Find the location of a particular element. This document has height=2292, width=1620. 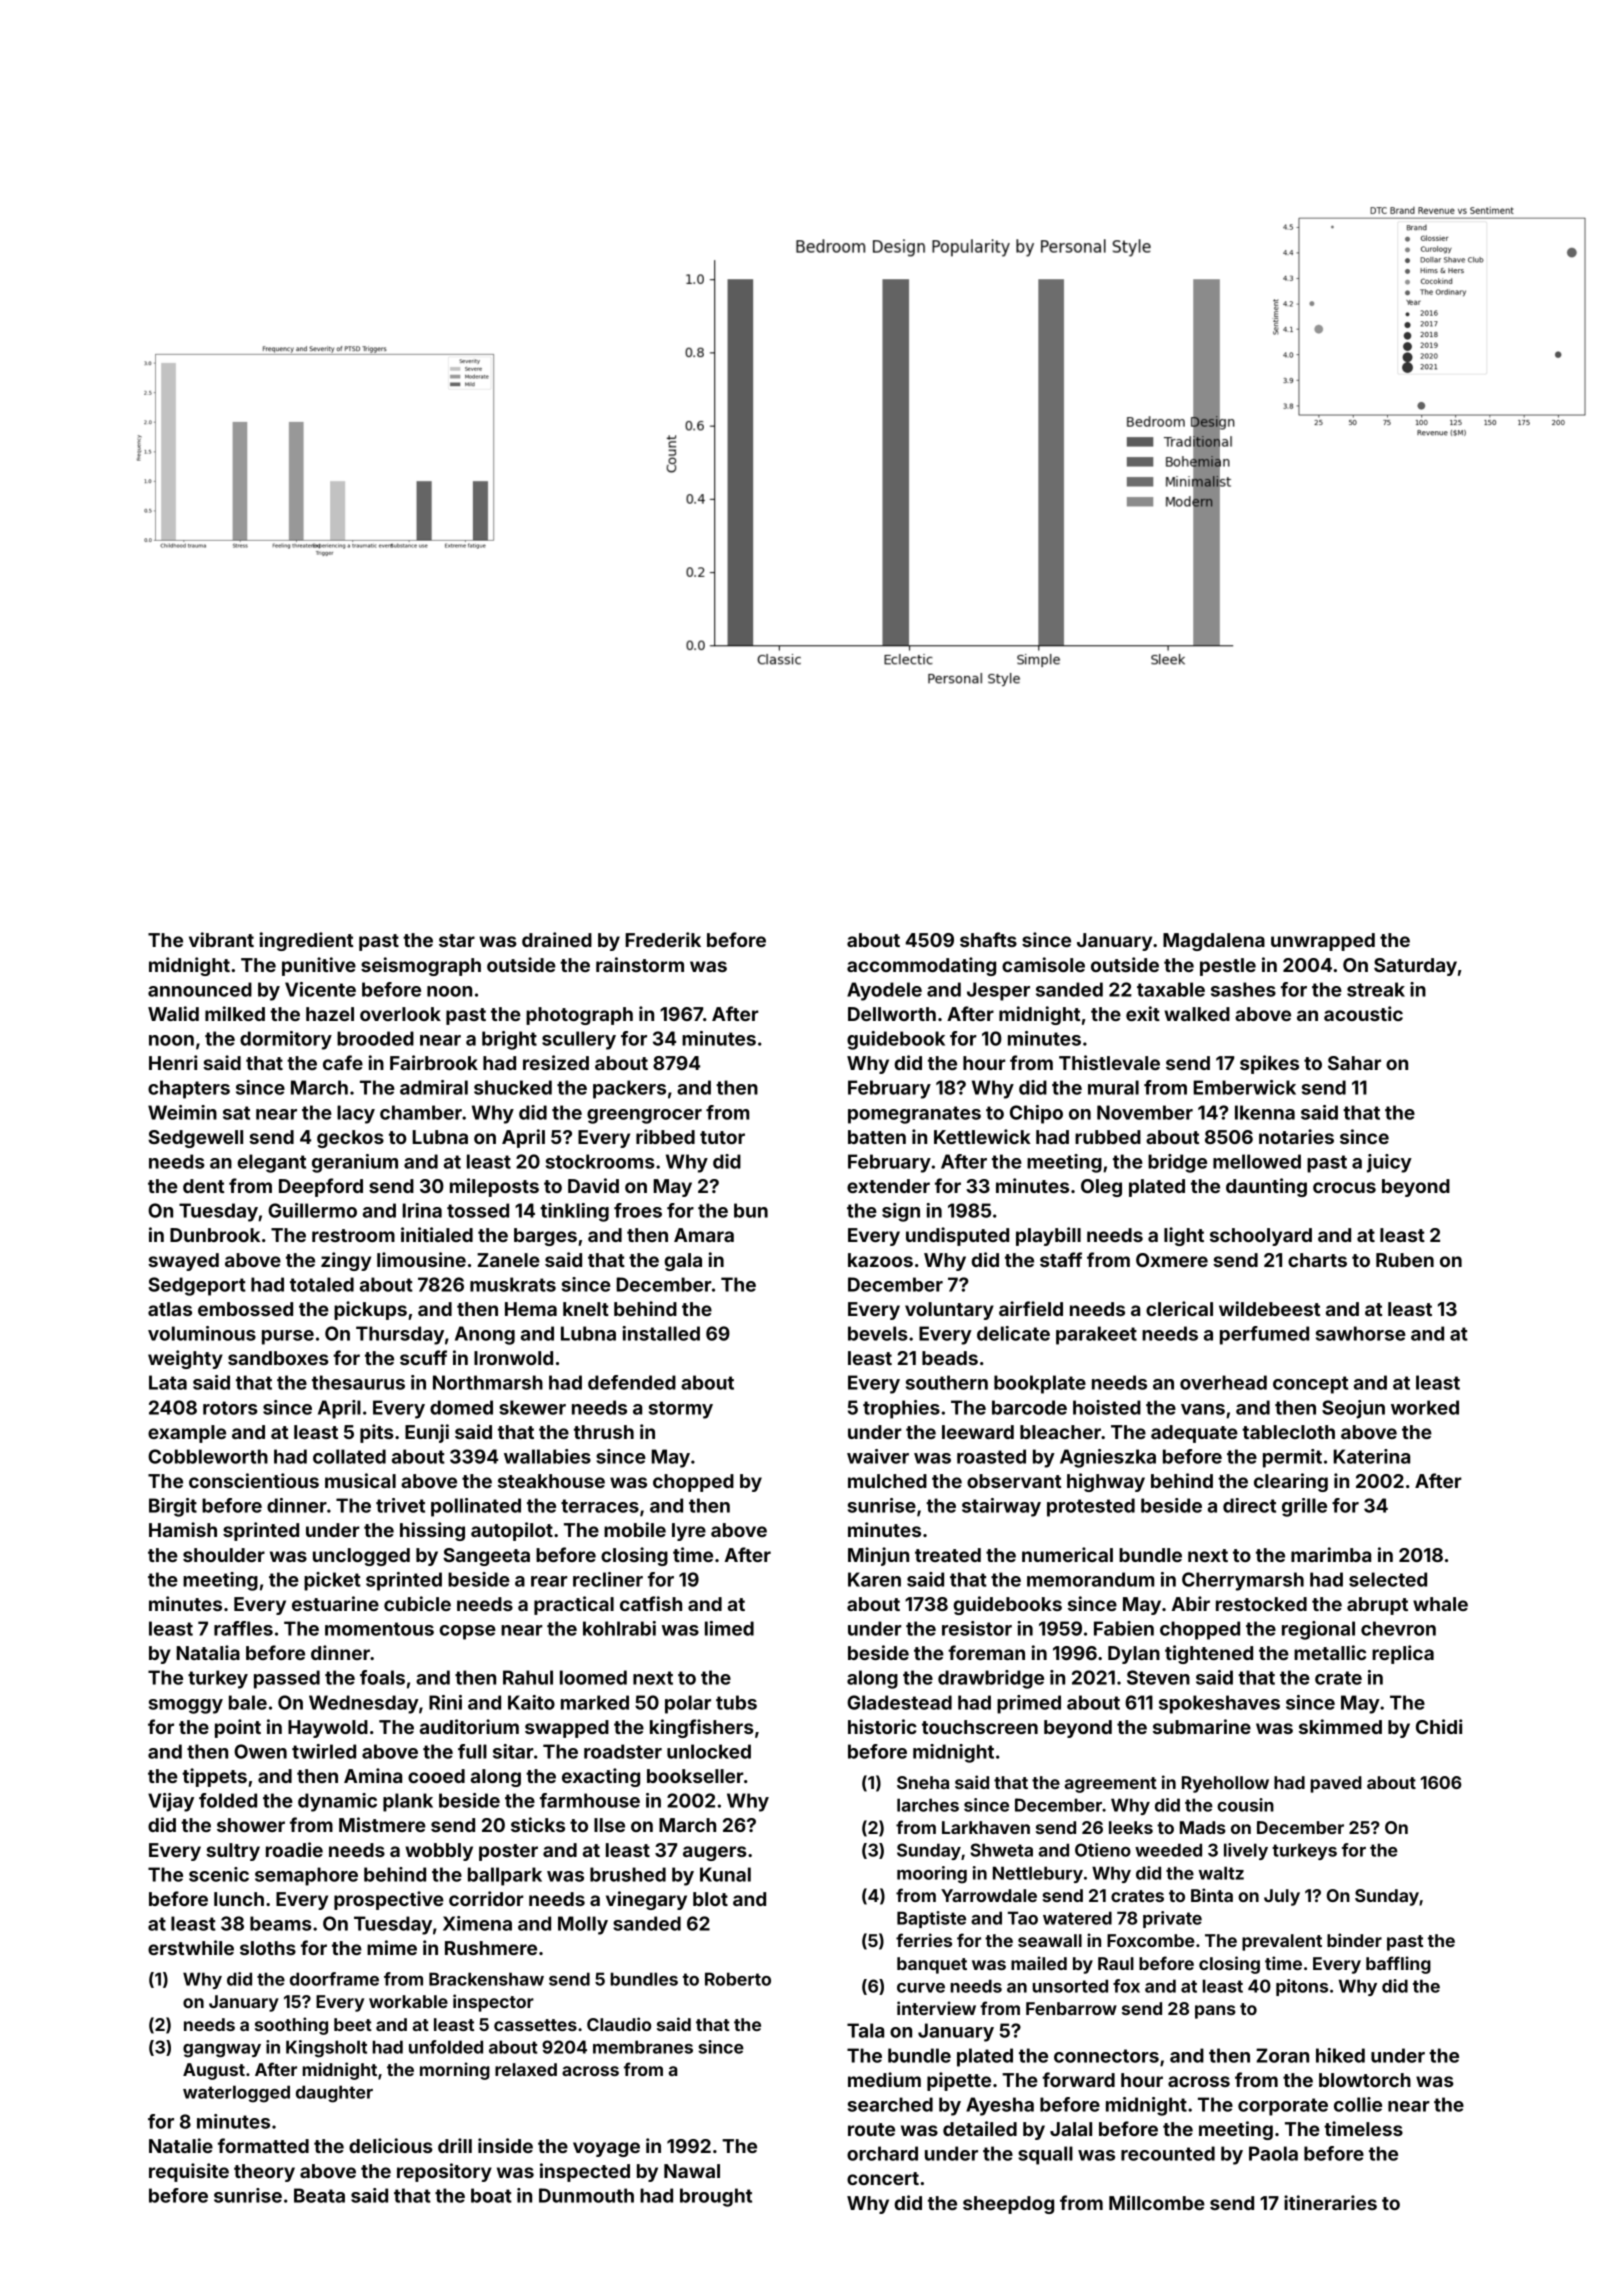

raffles is located at coordinates (243, 1628).
